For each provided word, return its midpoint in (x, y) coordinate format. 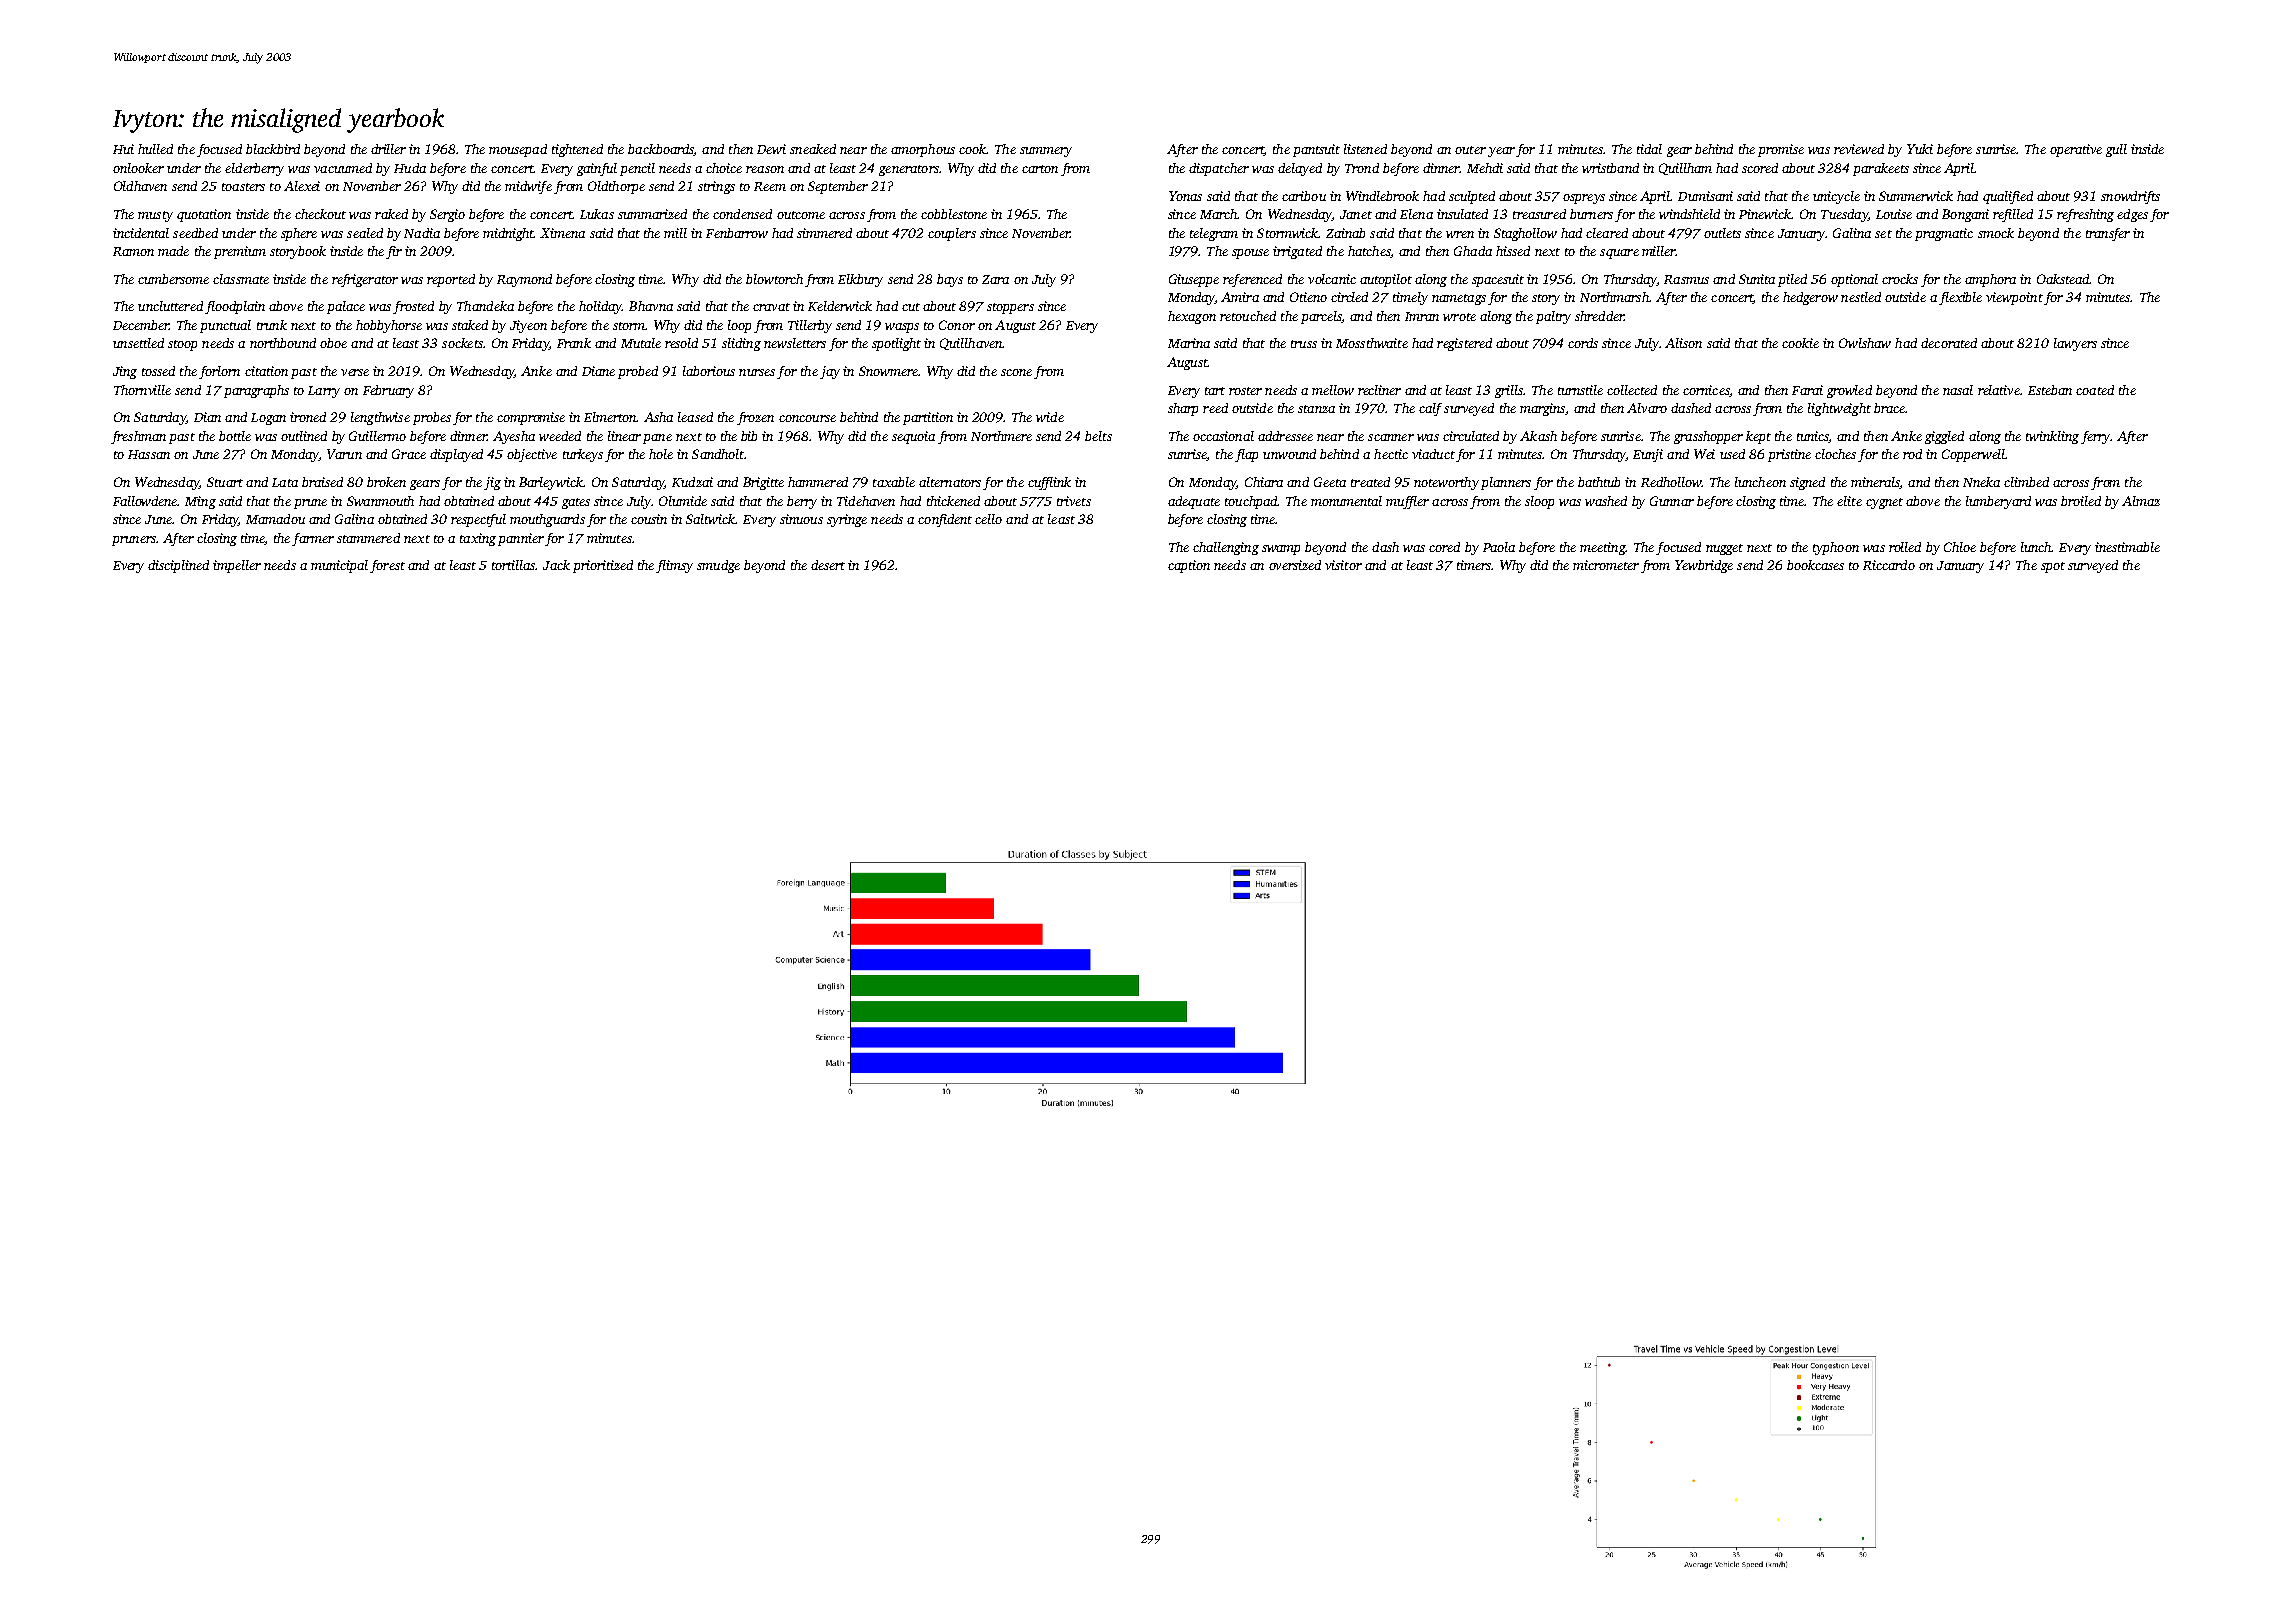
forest (387, 566)
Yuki (1920, 149)
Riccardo (1889, 565)
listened (1365, 149)
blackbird (273, 149)
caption (1189, 566)
